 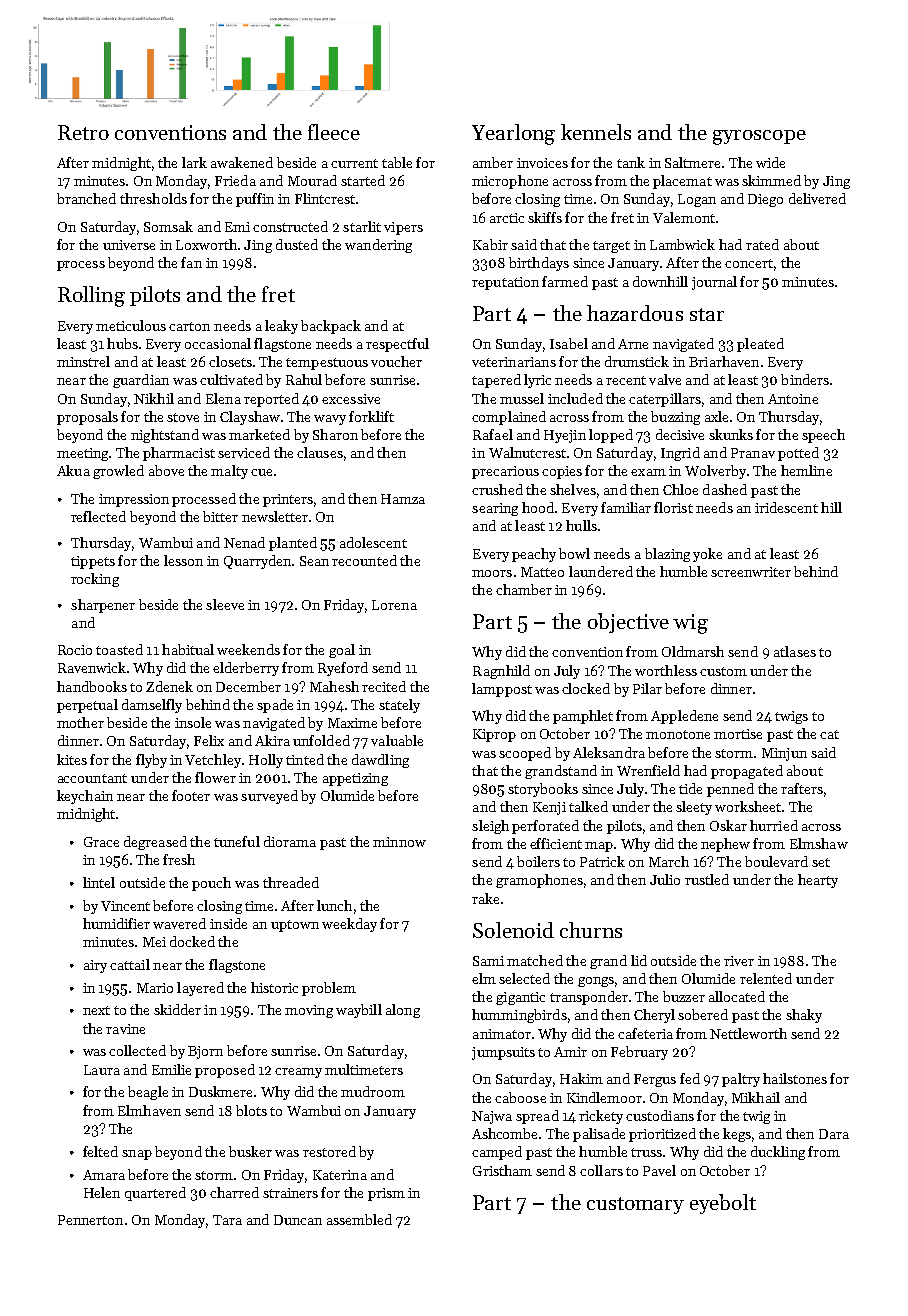 What do you see at coordinates (394, 605) in the page?
I see `Lorena` at bounding box center [394, 605].
